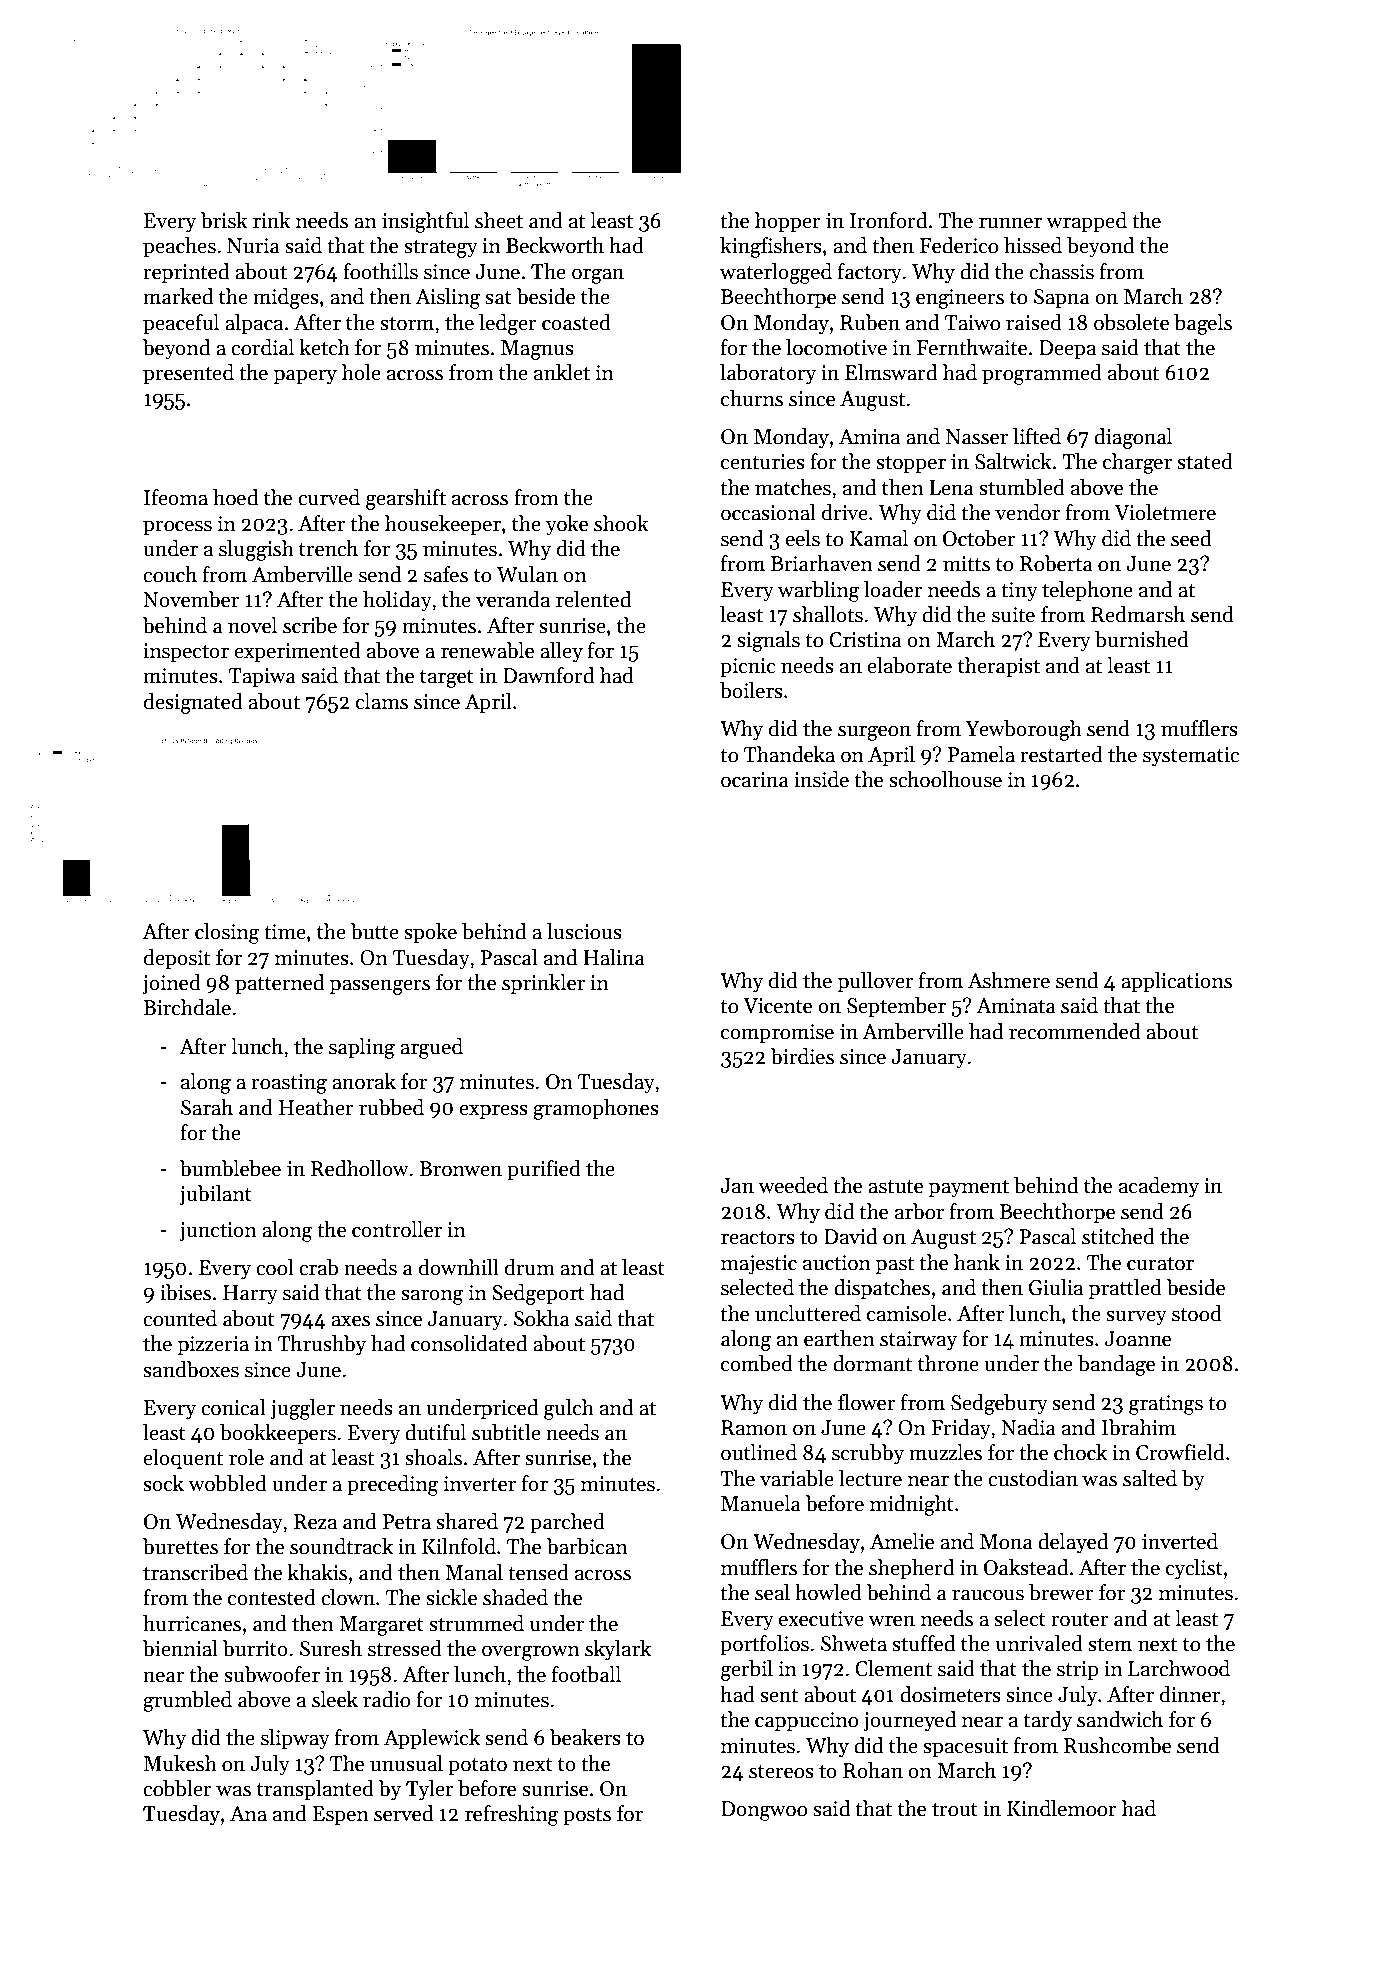 Image resolution: width=1386 pixels, height=1969 pixels. What do you see at coordinates (1062, 1808) in the document?
I see `Kindlemoor` at bounding box center [1062, 1808].
